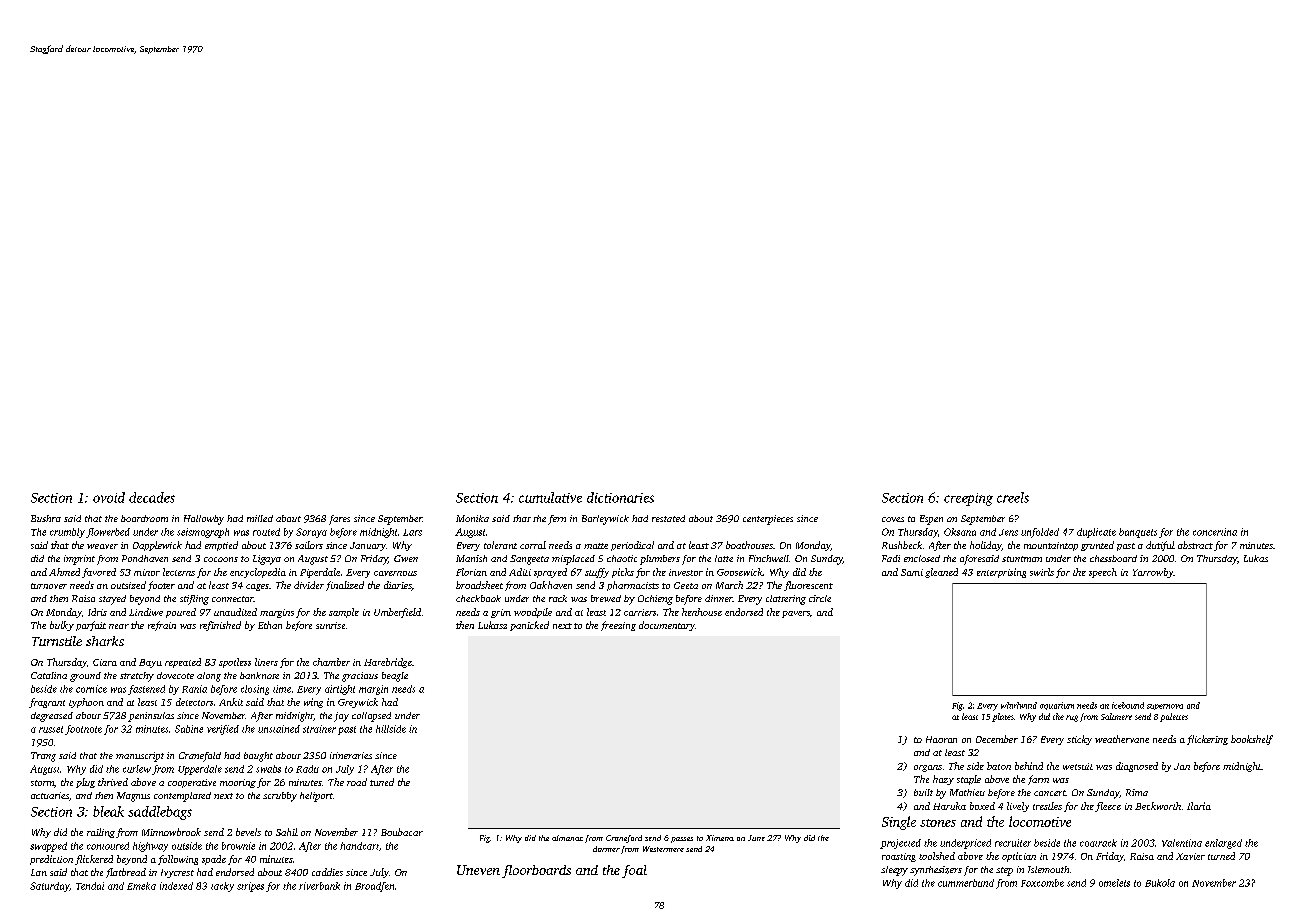  What do you see at coordinates (966, 883) in the page?
I see `cummerbund` at bounding box center [966, 883].
